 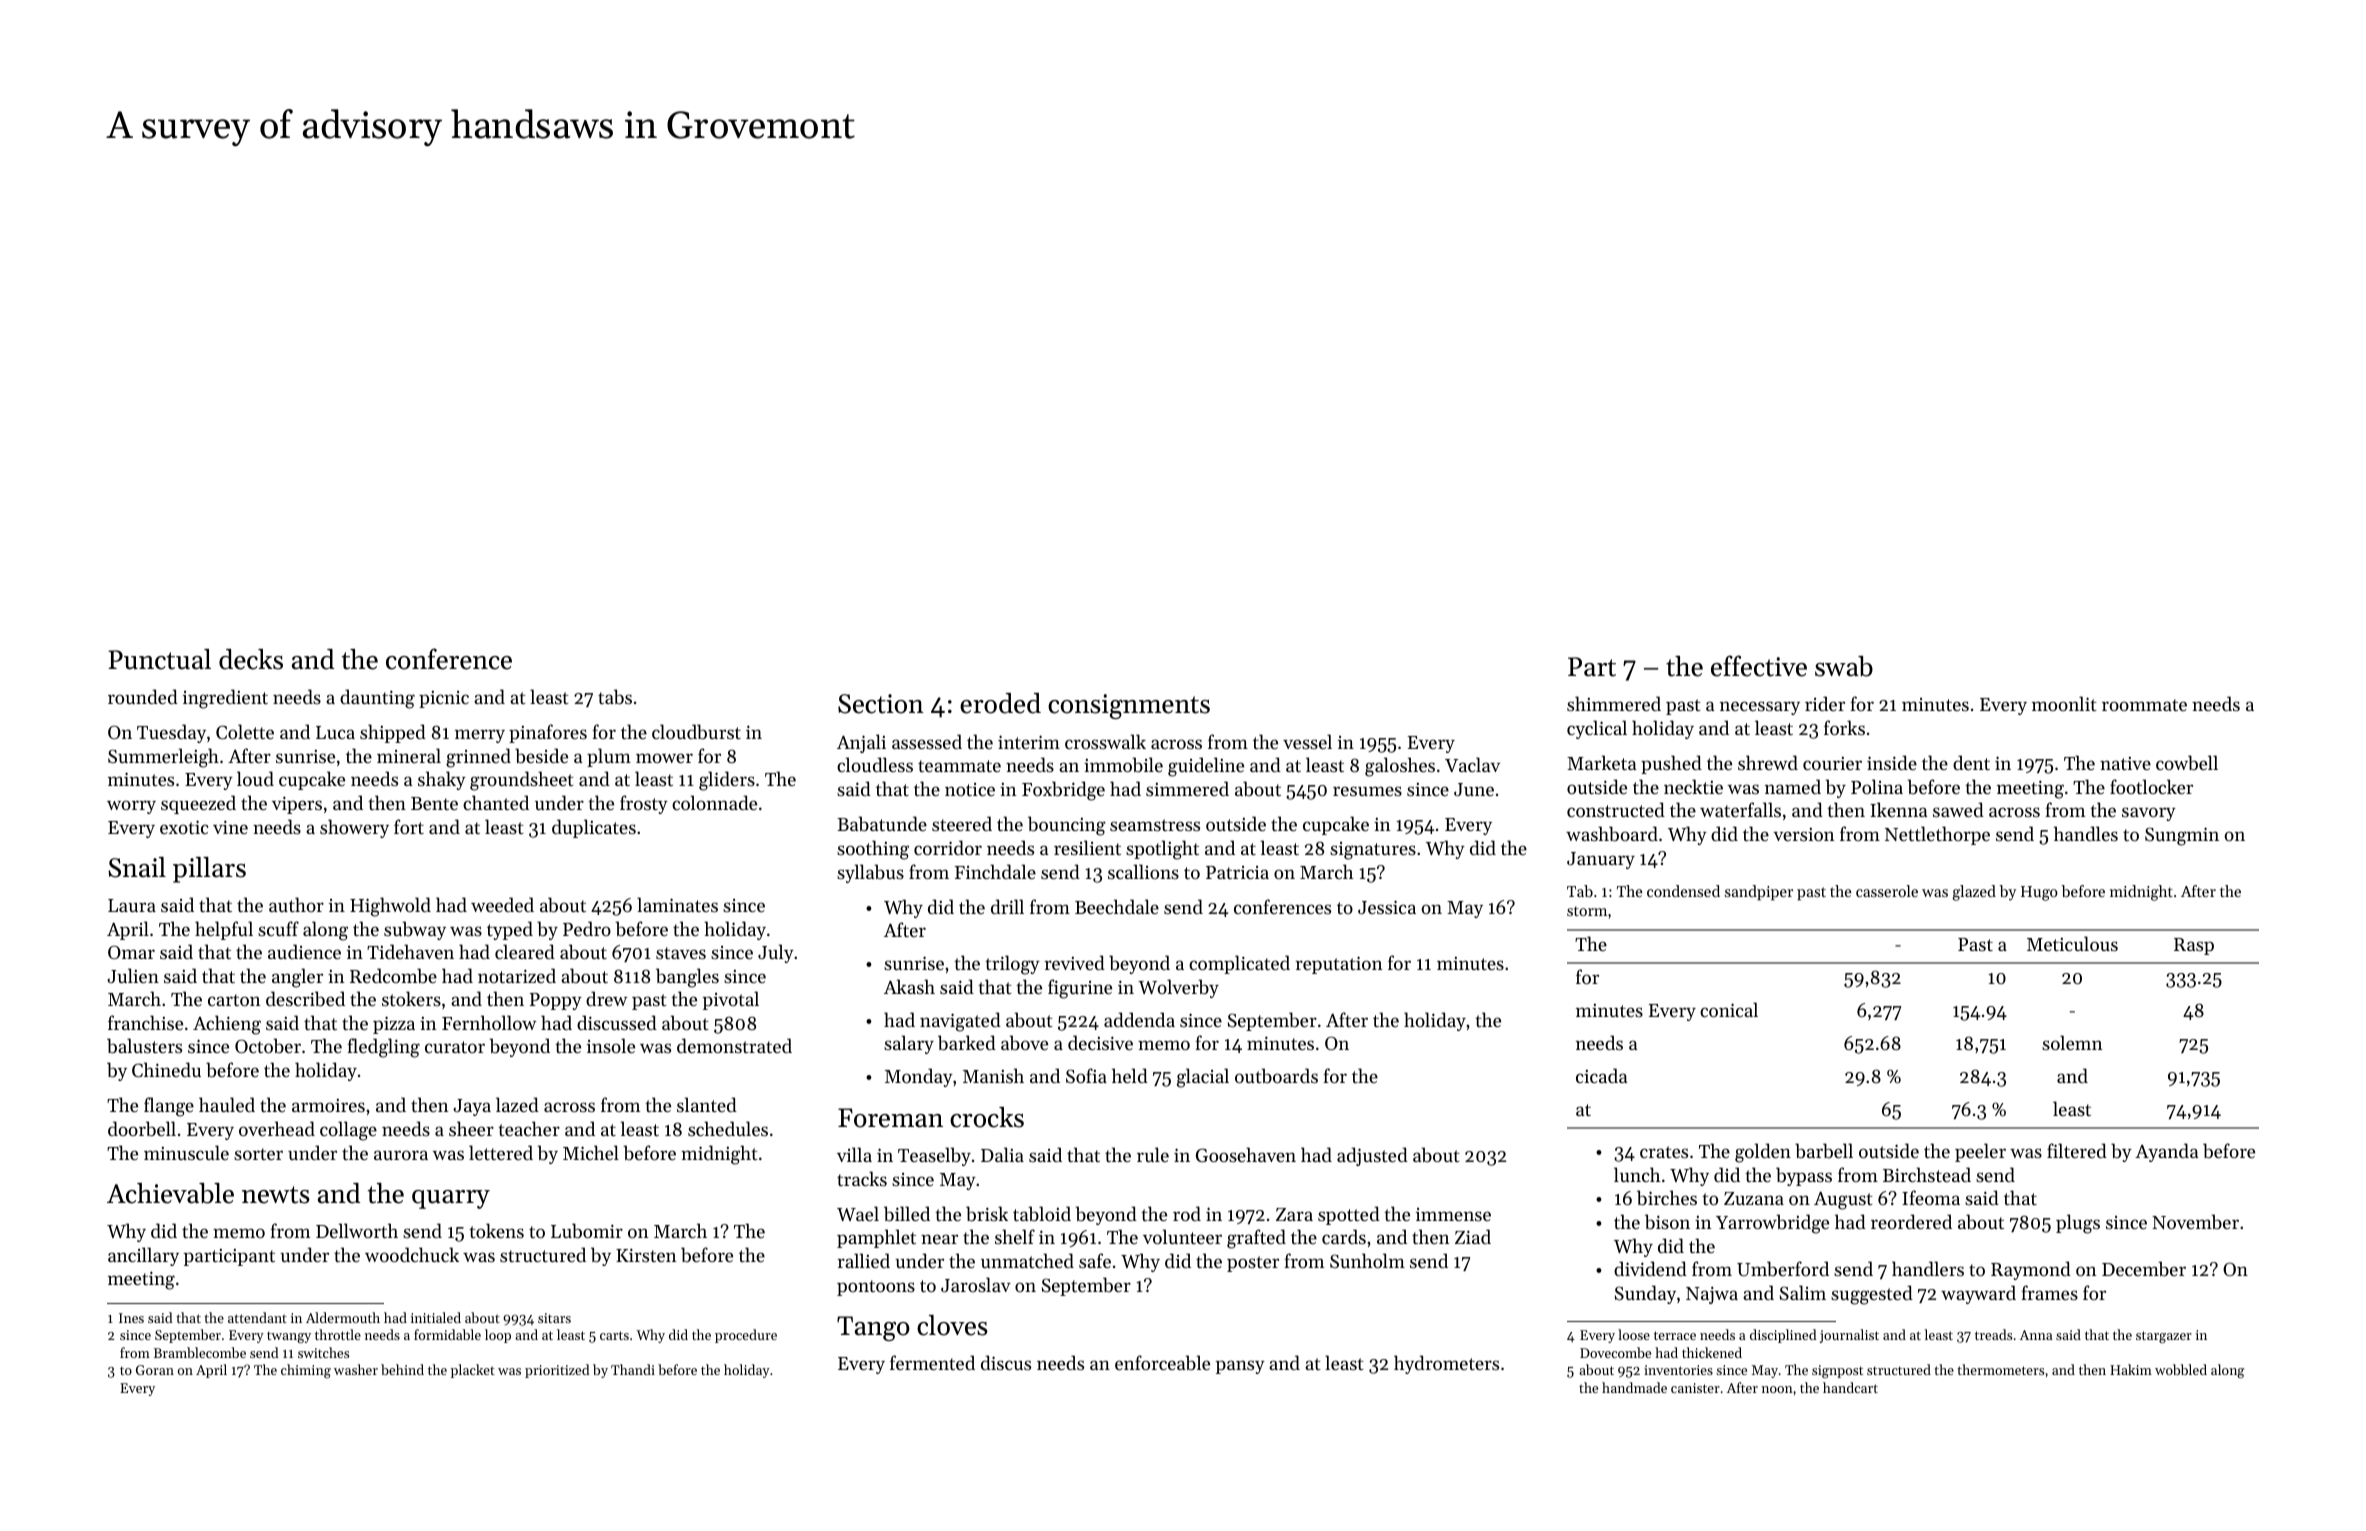 I want to click on placket, so click(x=473, y=1371).
